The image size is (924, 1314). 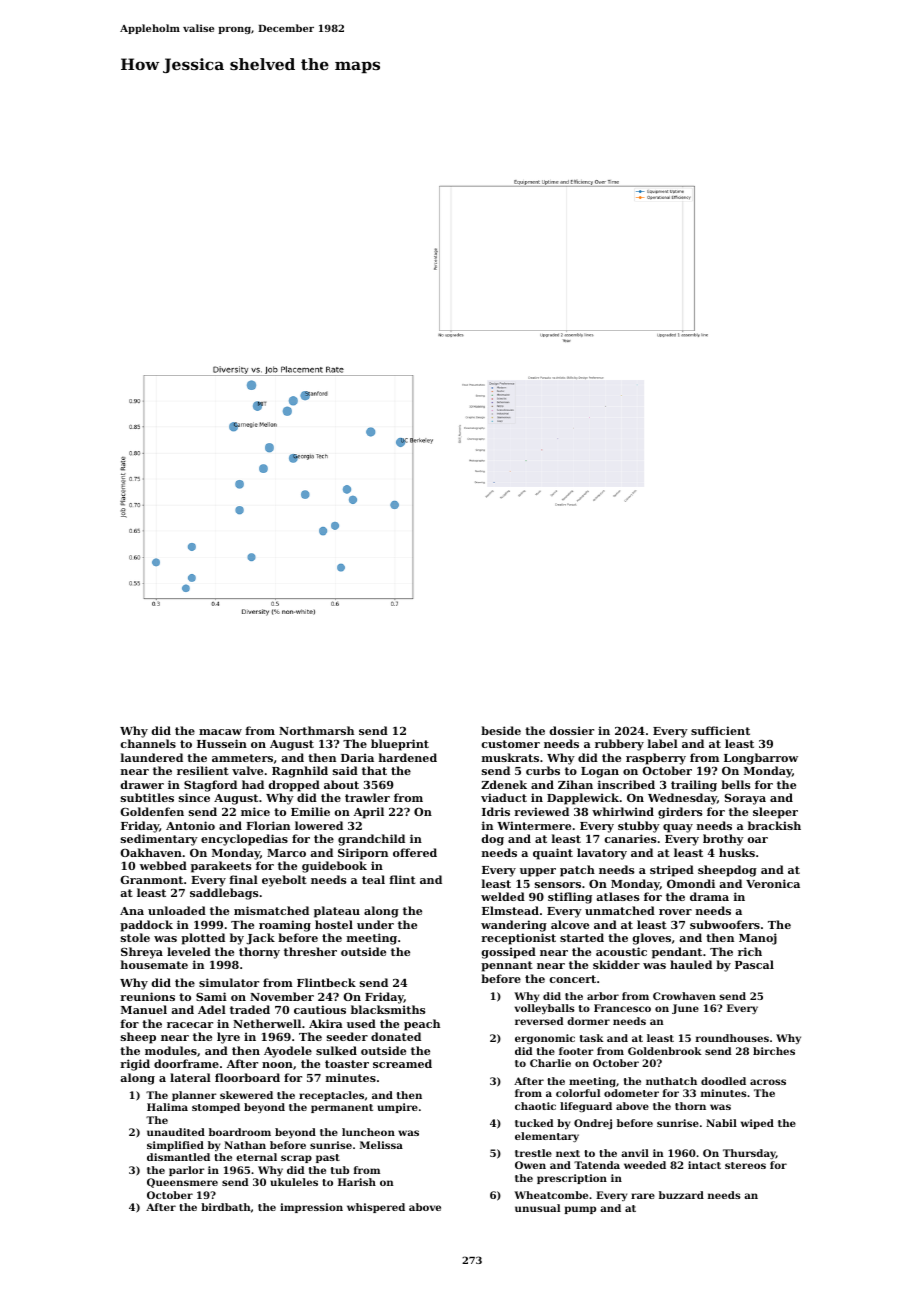 I want to click on unmatched, so click(x=620, y=910).
